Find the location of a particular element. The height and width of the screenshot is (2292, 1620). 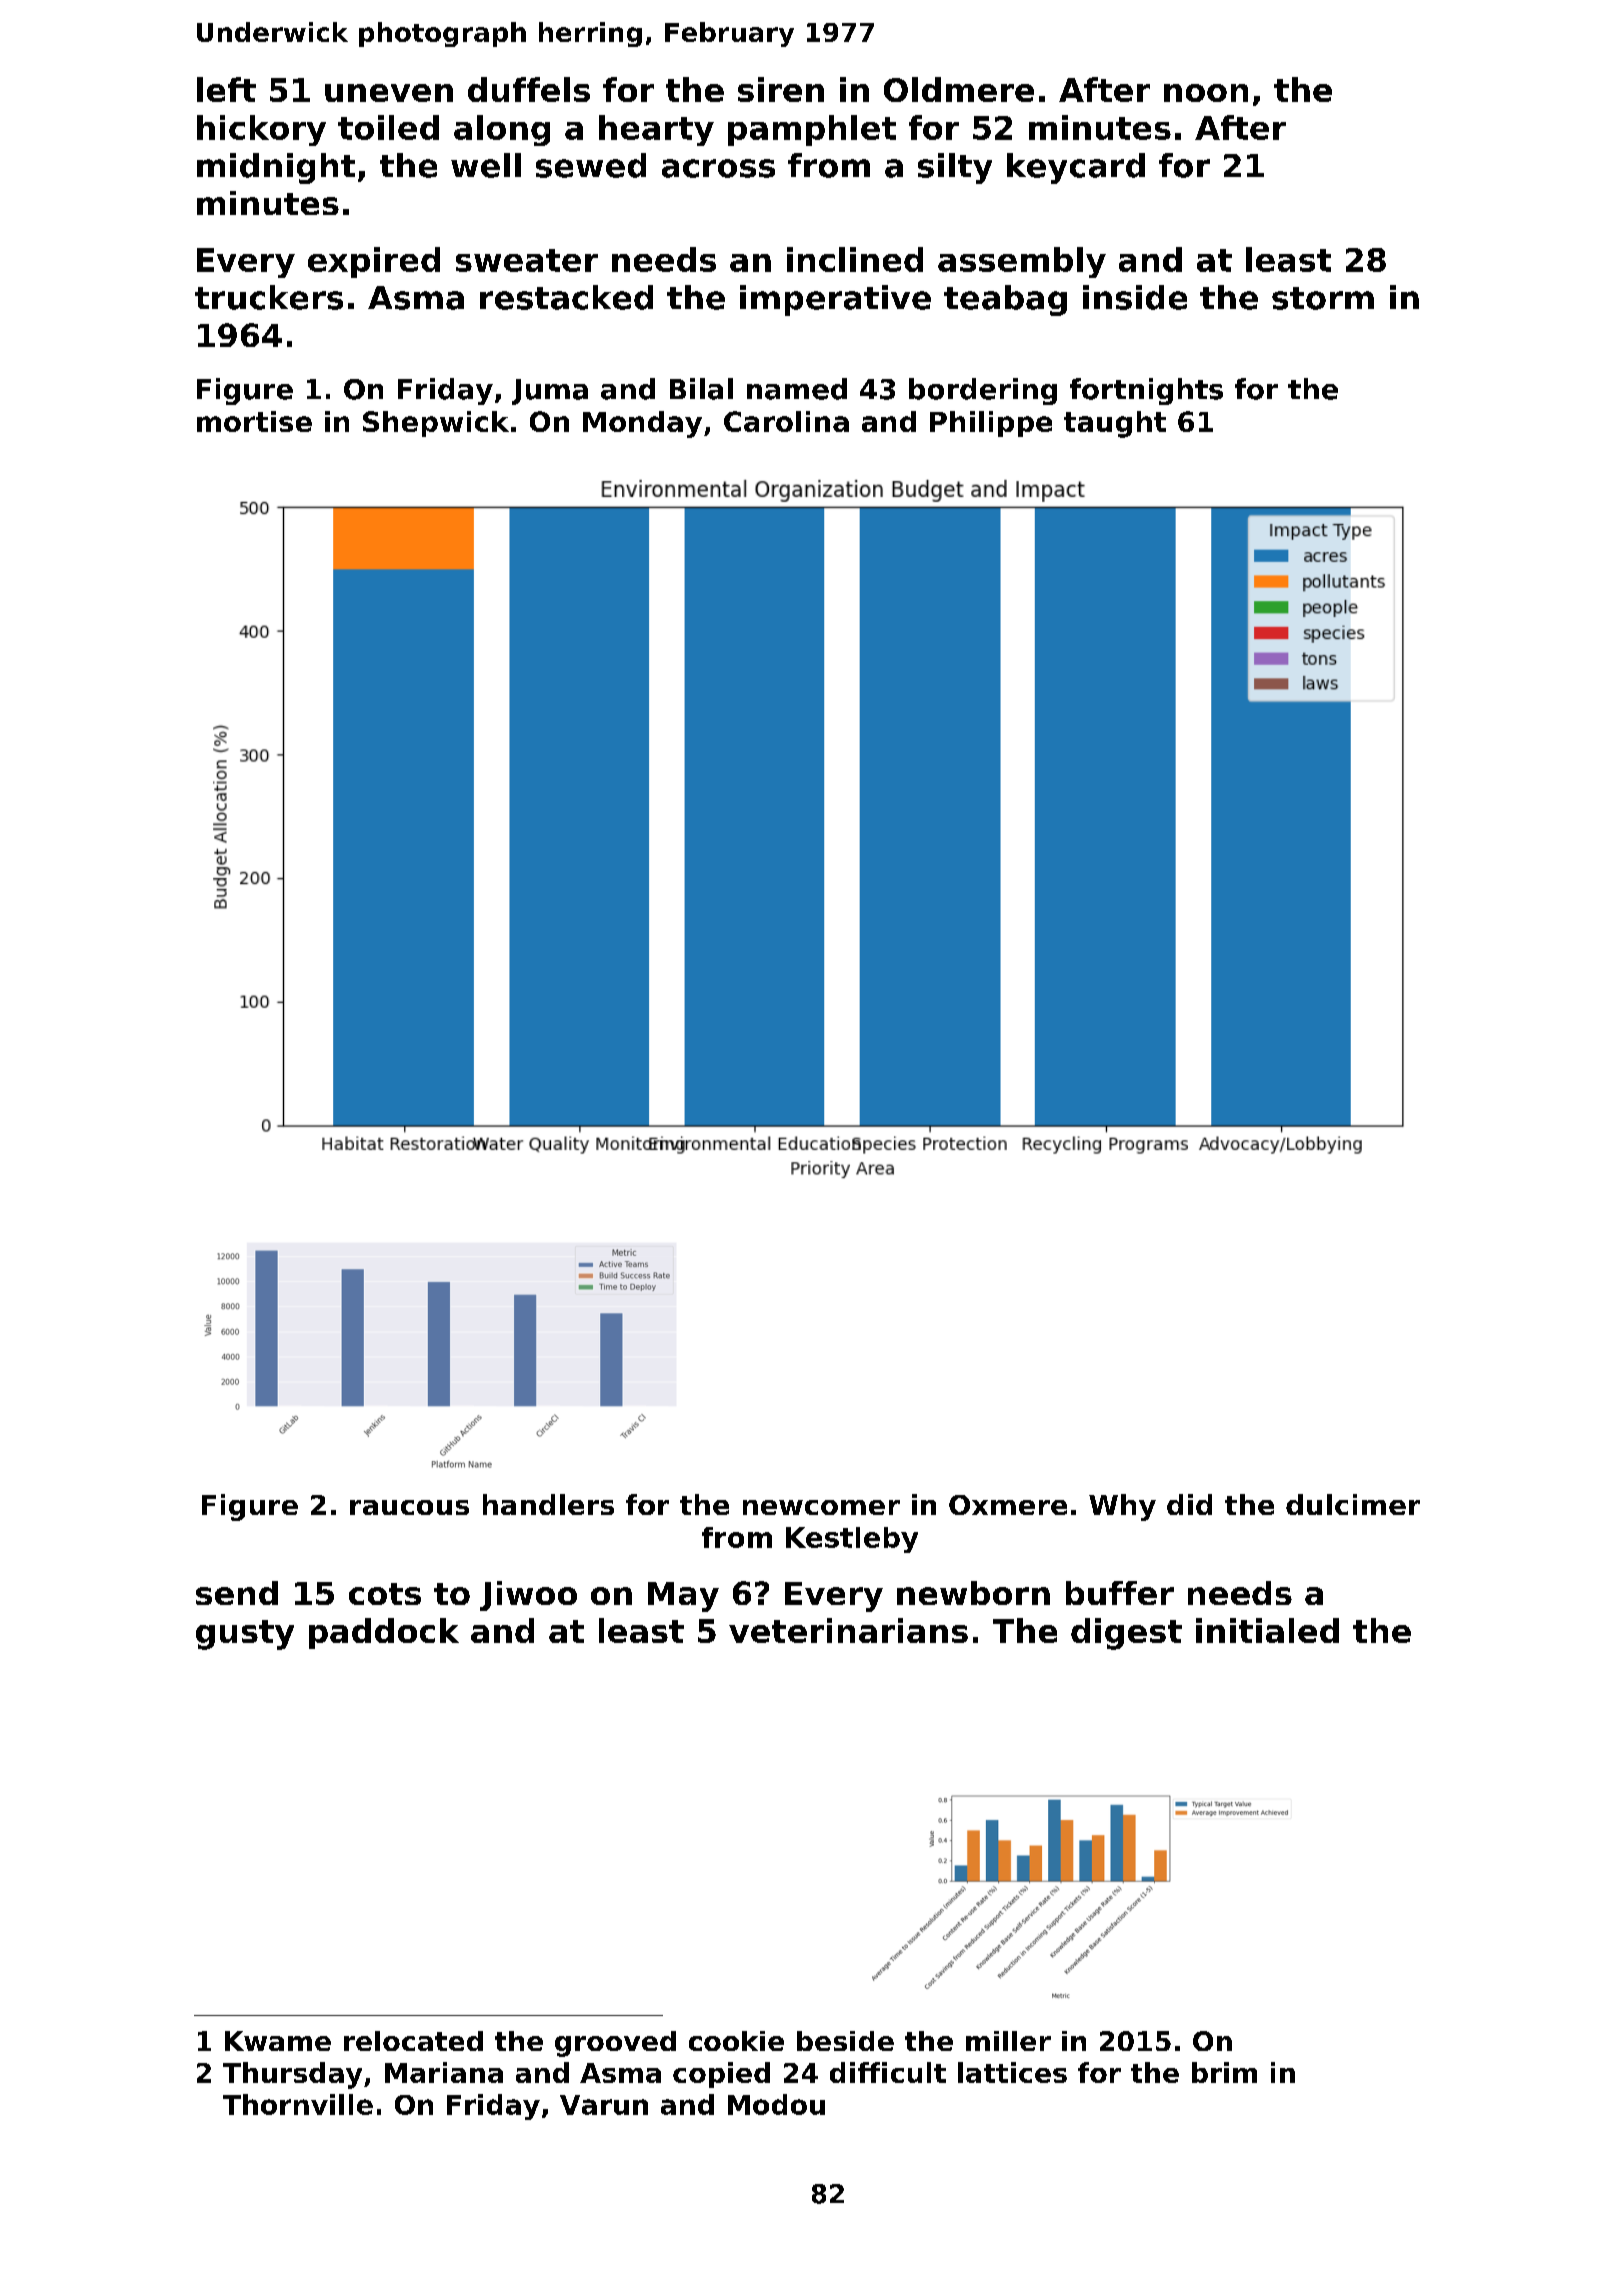

newcomer is located at coordinates (821, 1507).
